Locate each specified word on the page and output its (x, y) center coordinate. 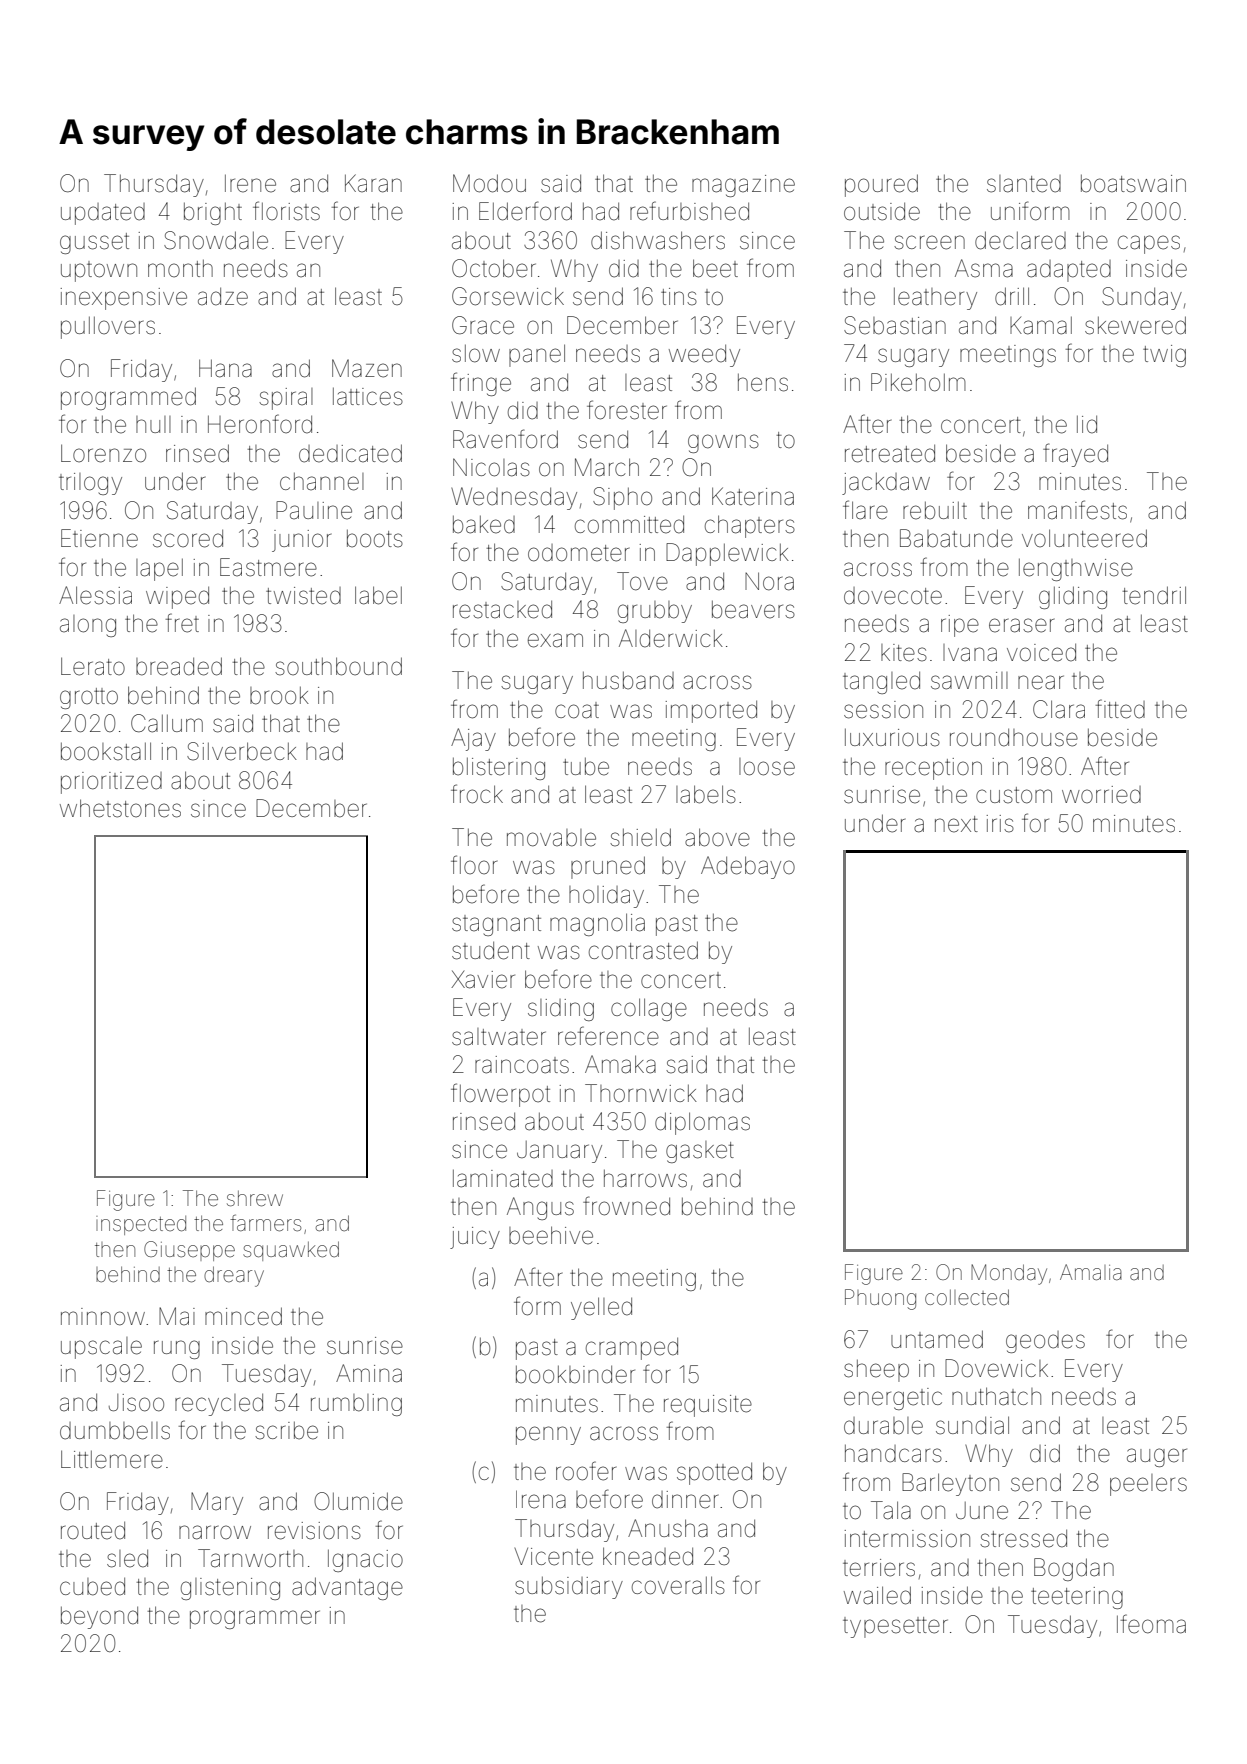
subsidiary (569, 1587)
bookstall (106, 751)
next (956, 824)
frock (477, 794)
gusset (94, 243)
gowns (723, 443)
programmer (255, 1619)
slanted (1024, 184)
